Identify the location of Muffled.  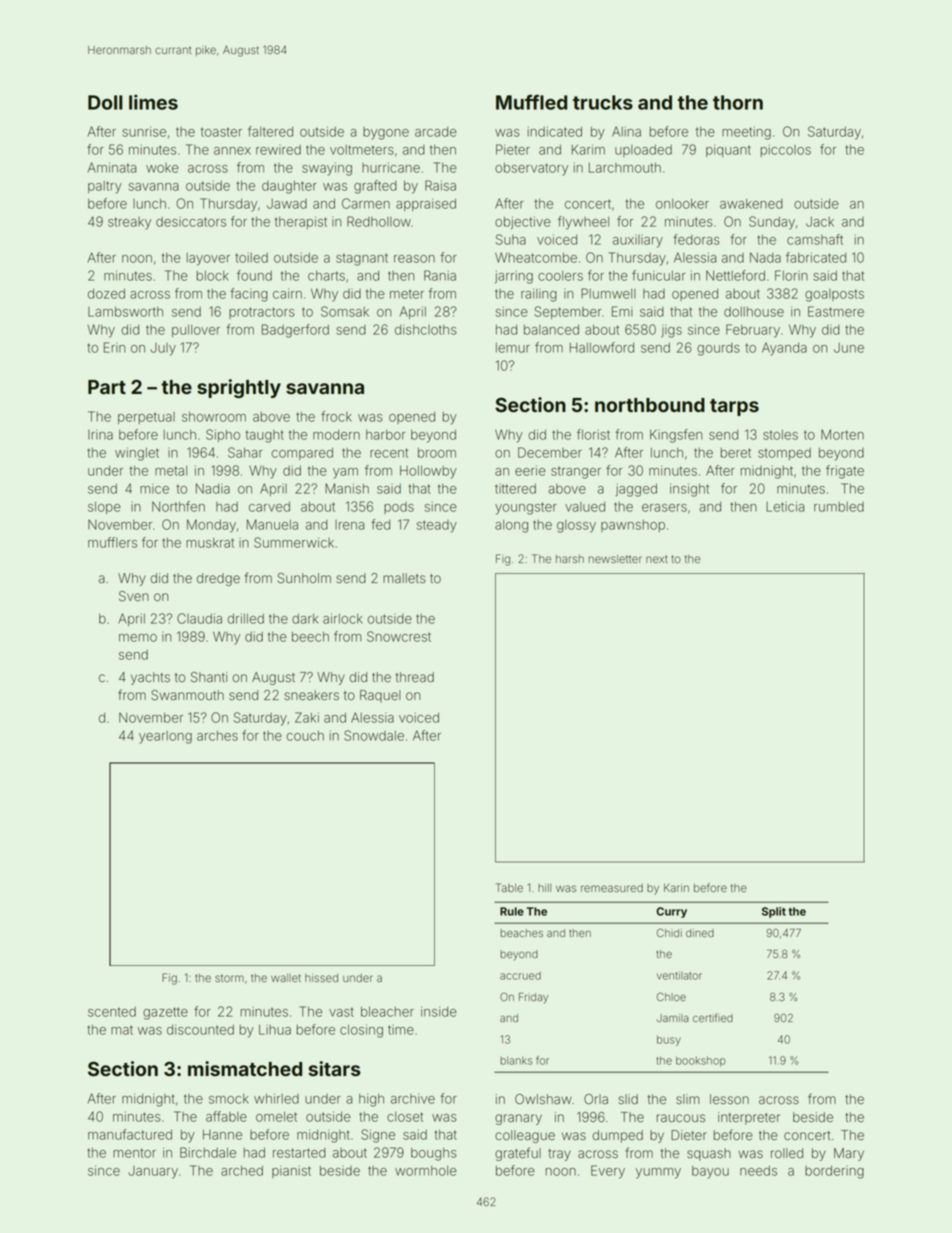
(531, 102).
